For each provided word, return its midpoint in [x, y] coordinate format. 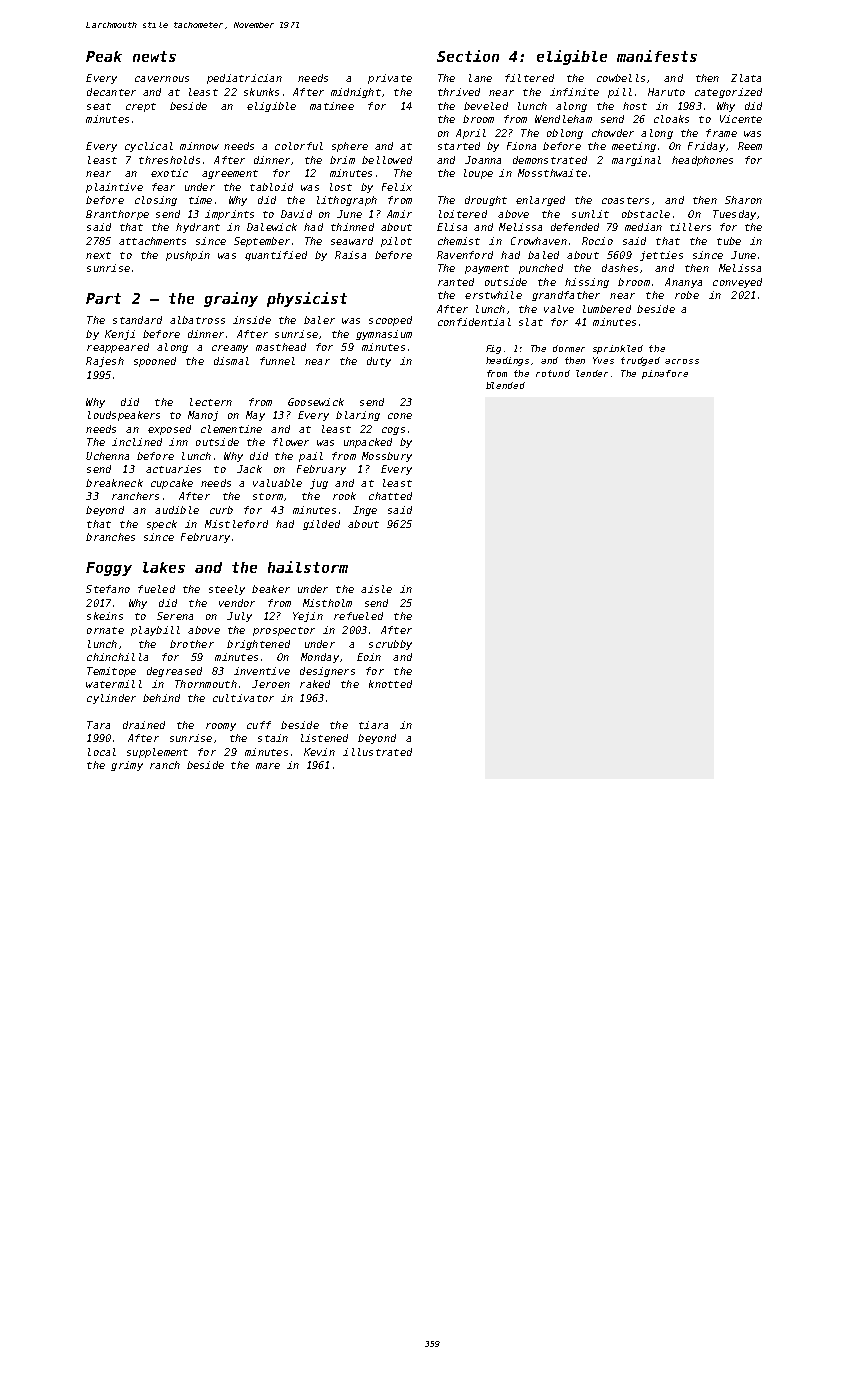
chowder [613, 133]
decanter [111, 92]
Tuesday [734, 215]
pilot [396, 242]
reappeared [118, 348]
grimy [127, 766]
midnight [356, 93]
